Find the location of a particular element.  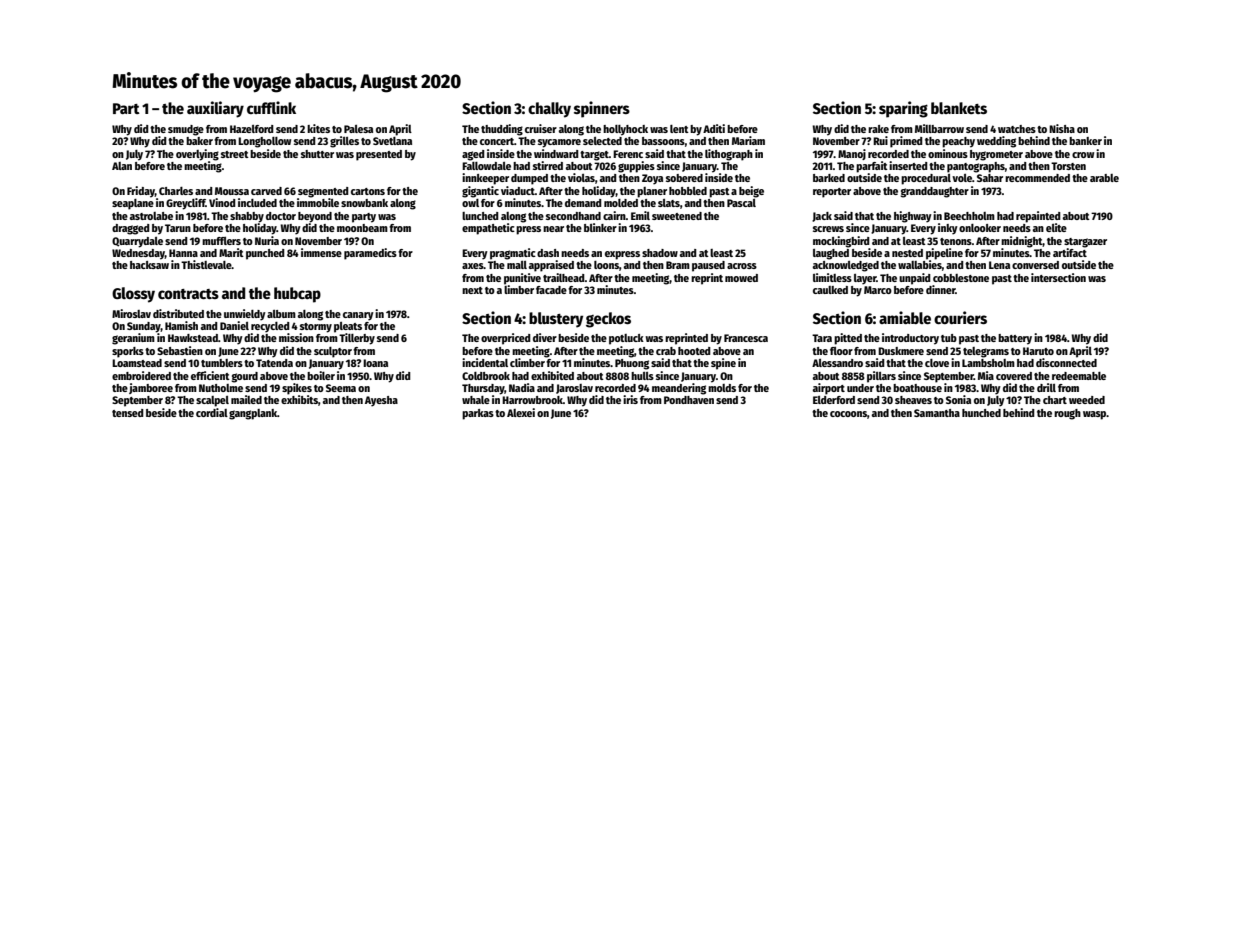

Palesa is located at coordinates (358, 129).
